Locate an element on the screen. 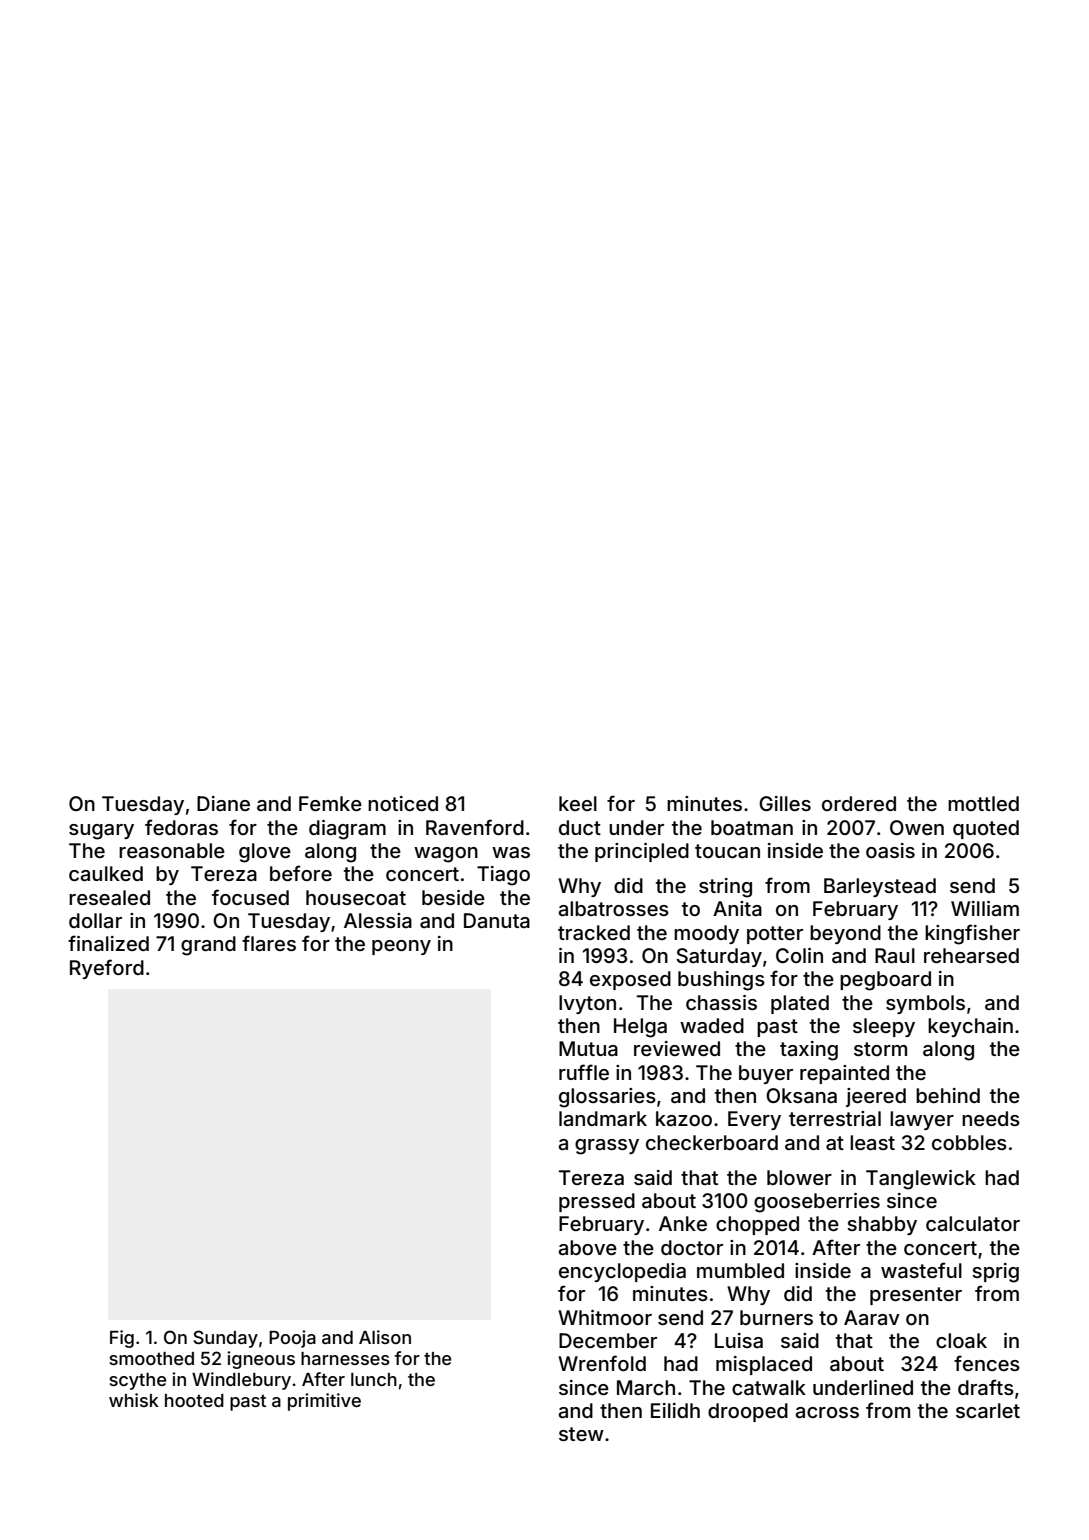  presenter is located at coordinates (916, 1296).
